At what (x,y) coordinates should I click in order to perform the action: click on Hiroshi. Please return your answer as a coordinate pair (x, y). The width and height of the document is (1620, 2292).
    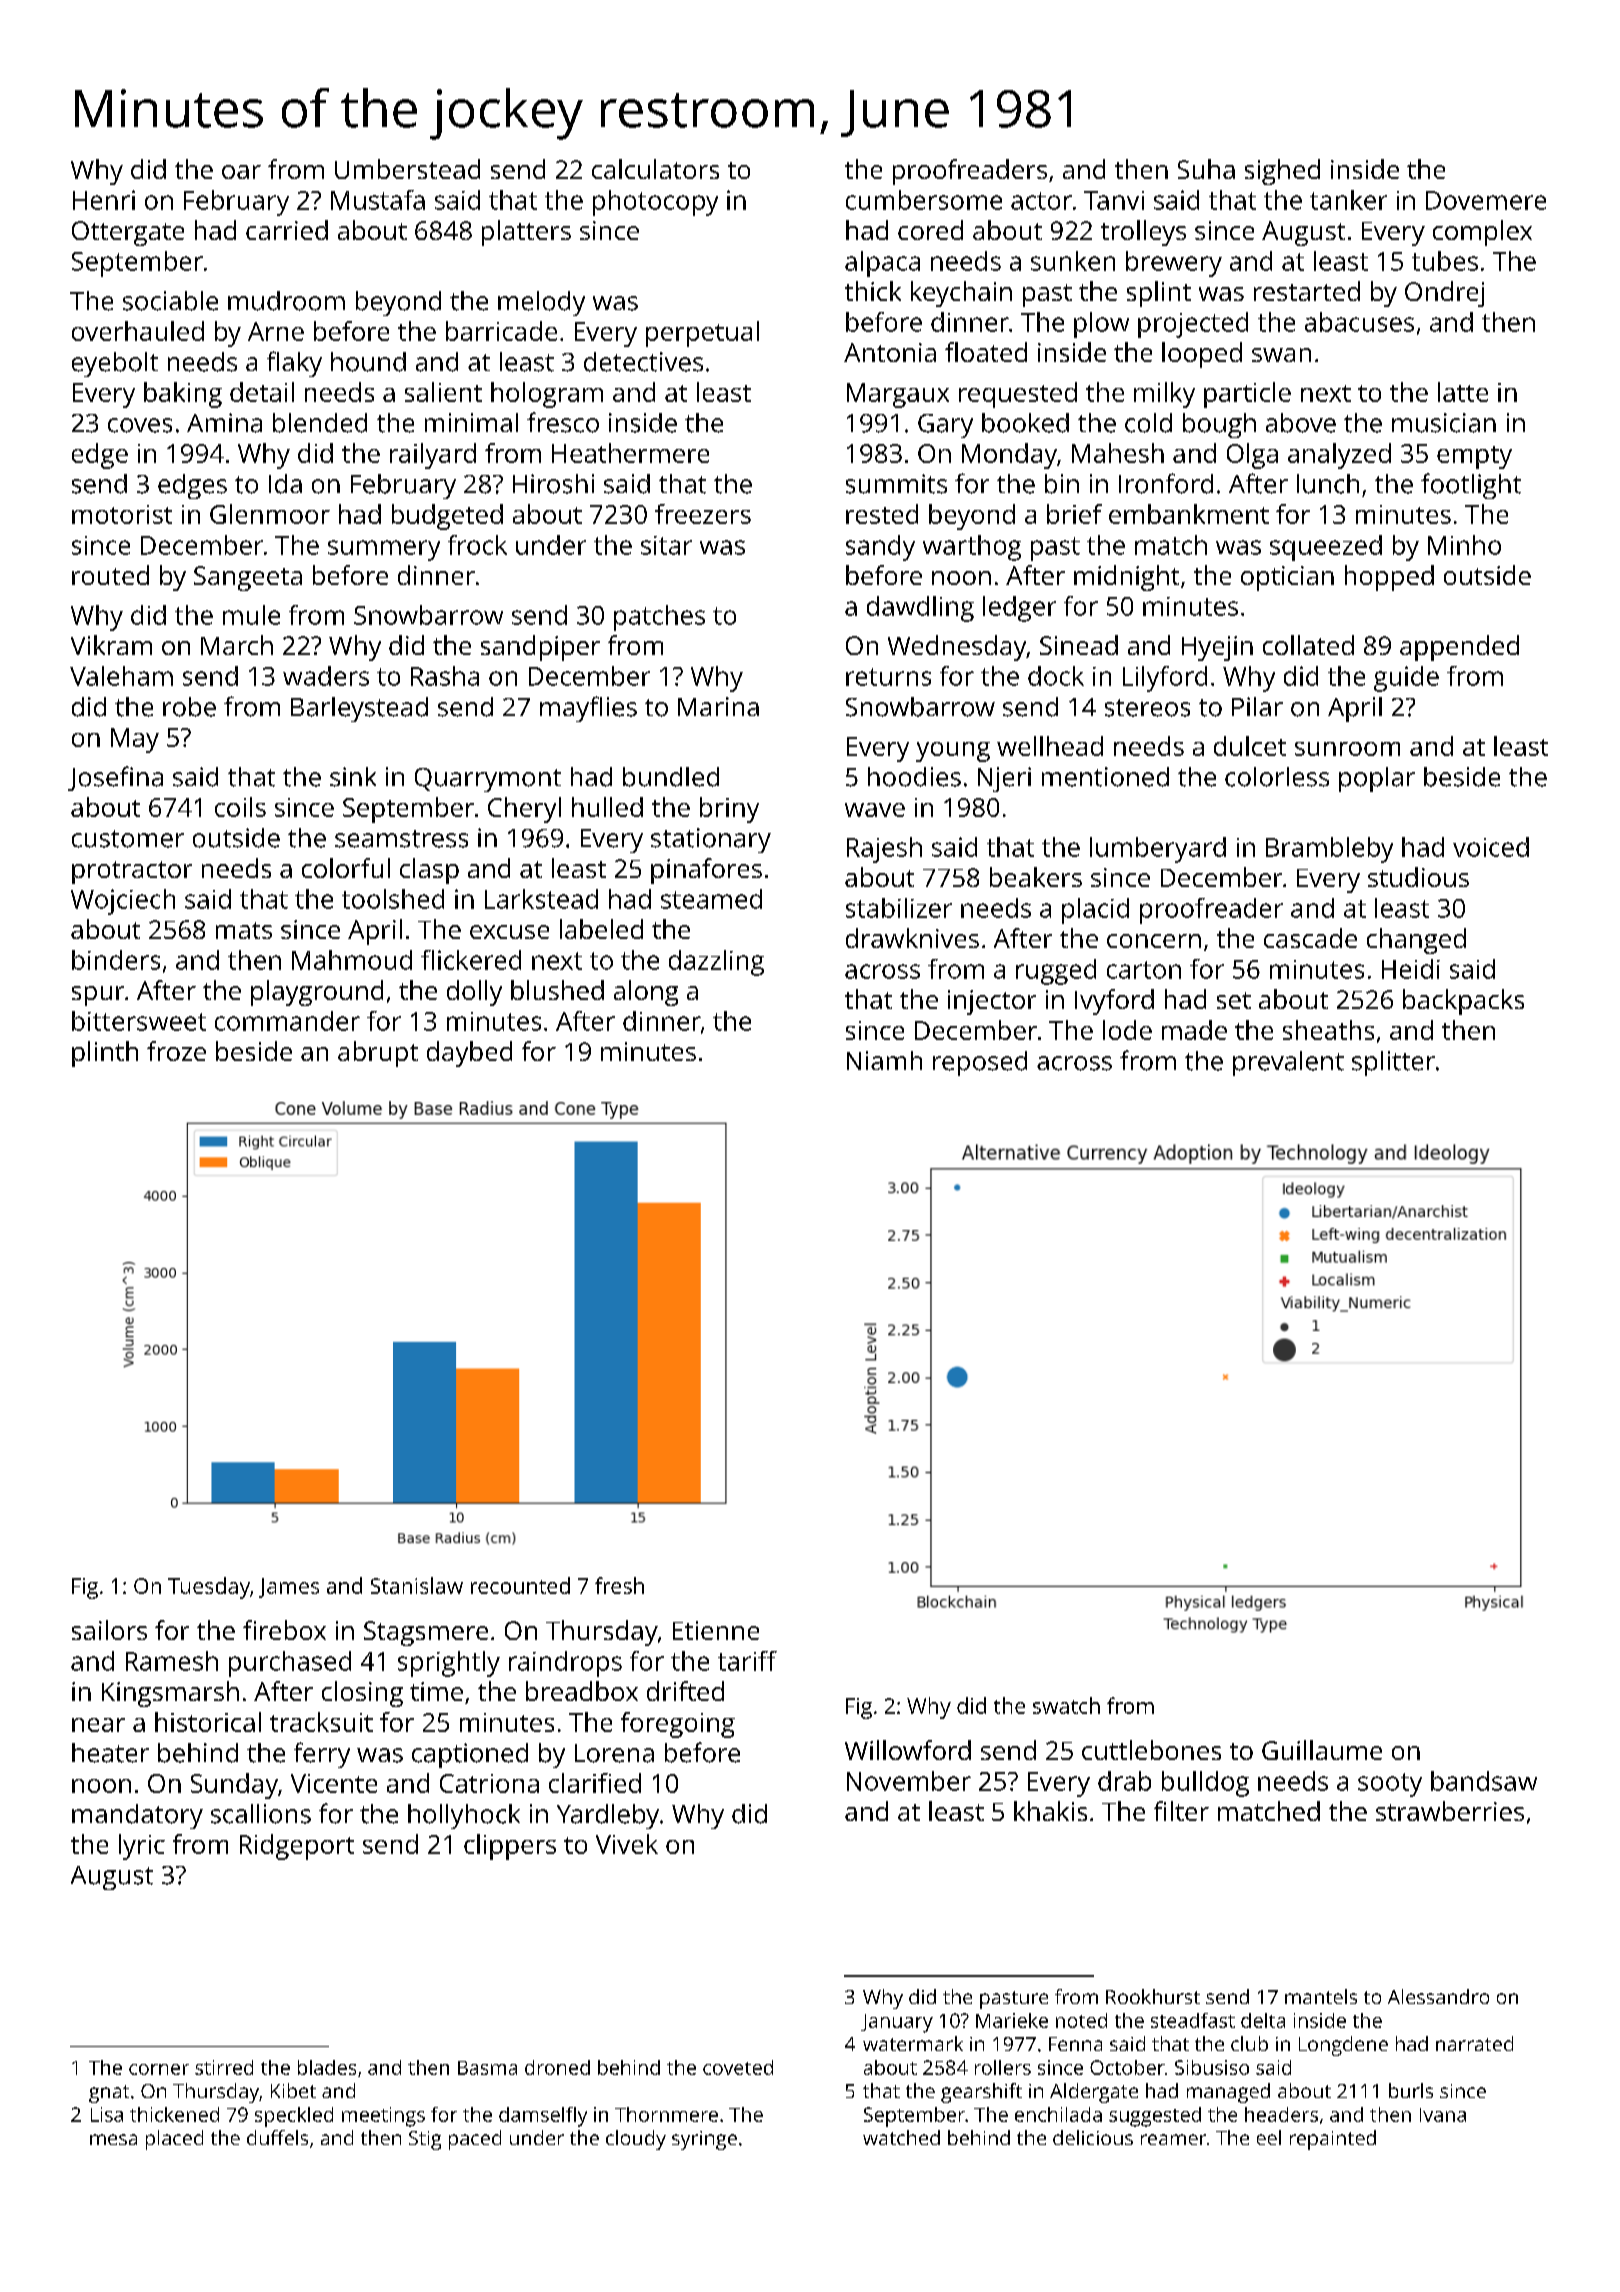
    Looking at the image, I should click on (553, 484).
